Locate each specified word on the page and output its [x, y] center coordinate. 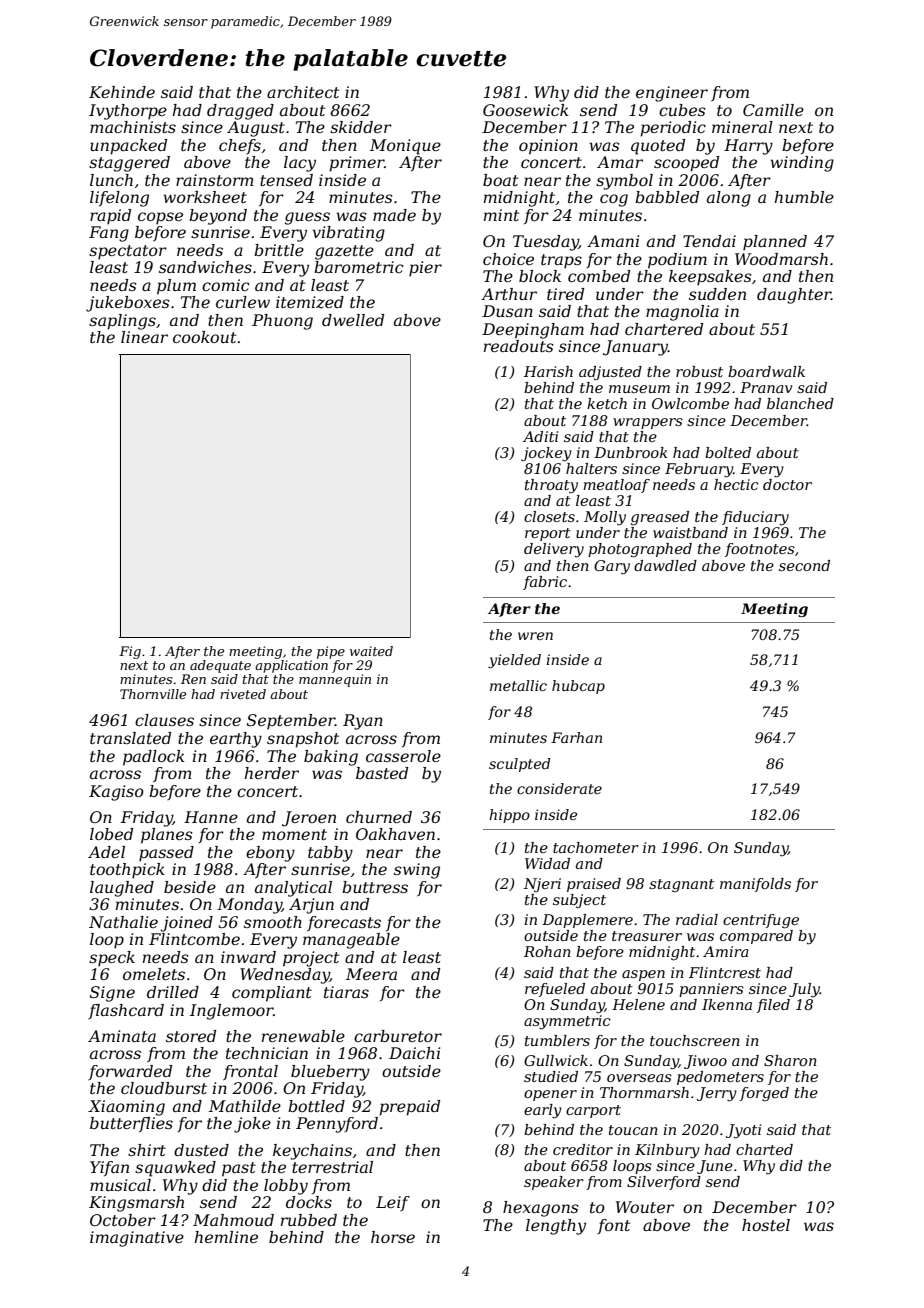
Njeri [542, 885]
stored [191, 1036]
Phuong [282, 322]
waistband [690, 532]
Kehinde [122, 92]
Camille [773, 110]
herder [272, 773]
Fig [130, 652]
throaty [551, 486]
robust [699, 371]
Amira [726, 951]
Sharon [790, 1060]
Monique [405, 147]
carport [593, 1111]
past [239, 1169]
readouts [519, 346]
